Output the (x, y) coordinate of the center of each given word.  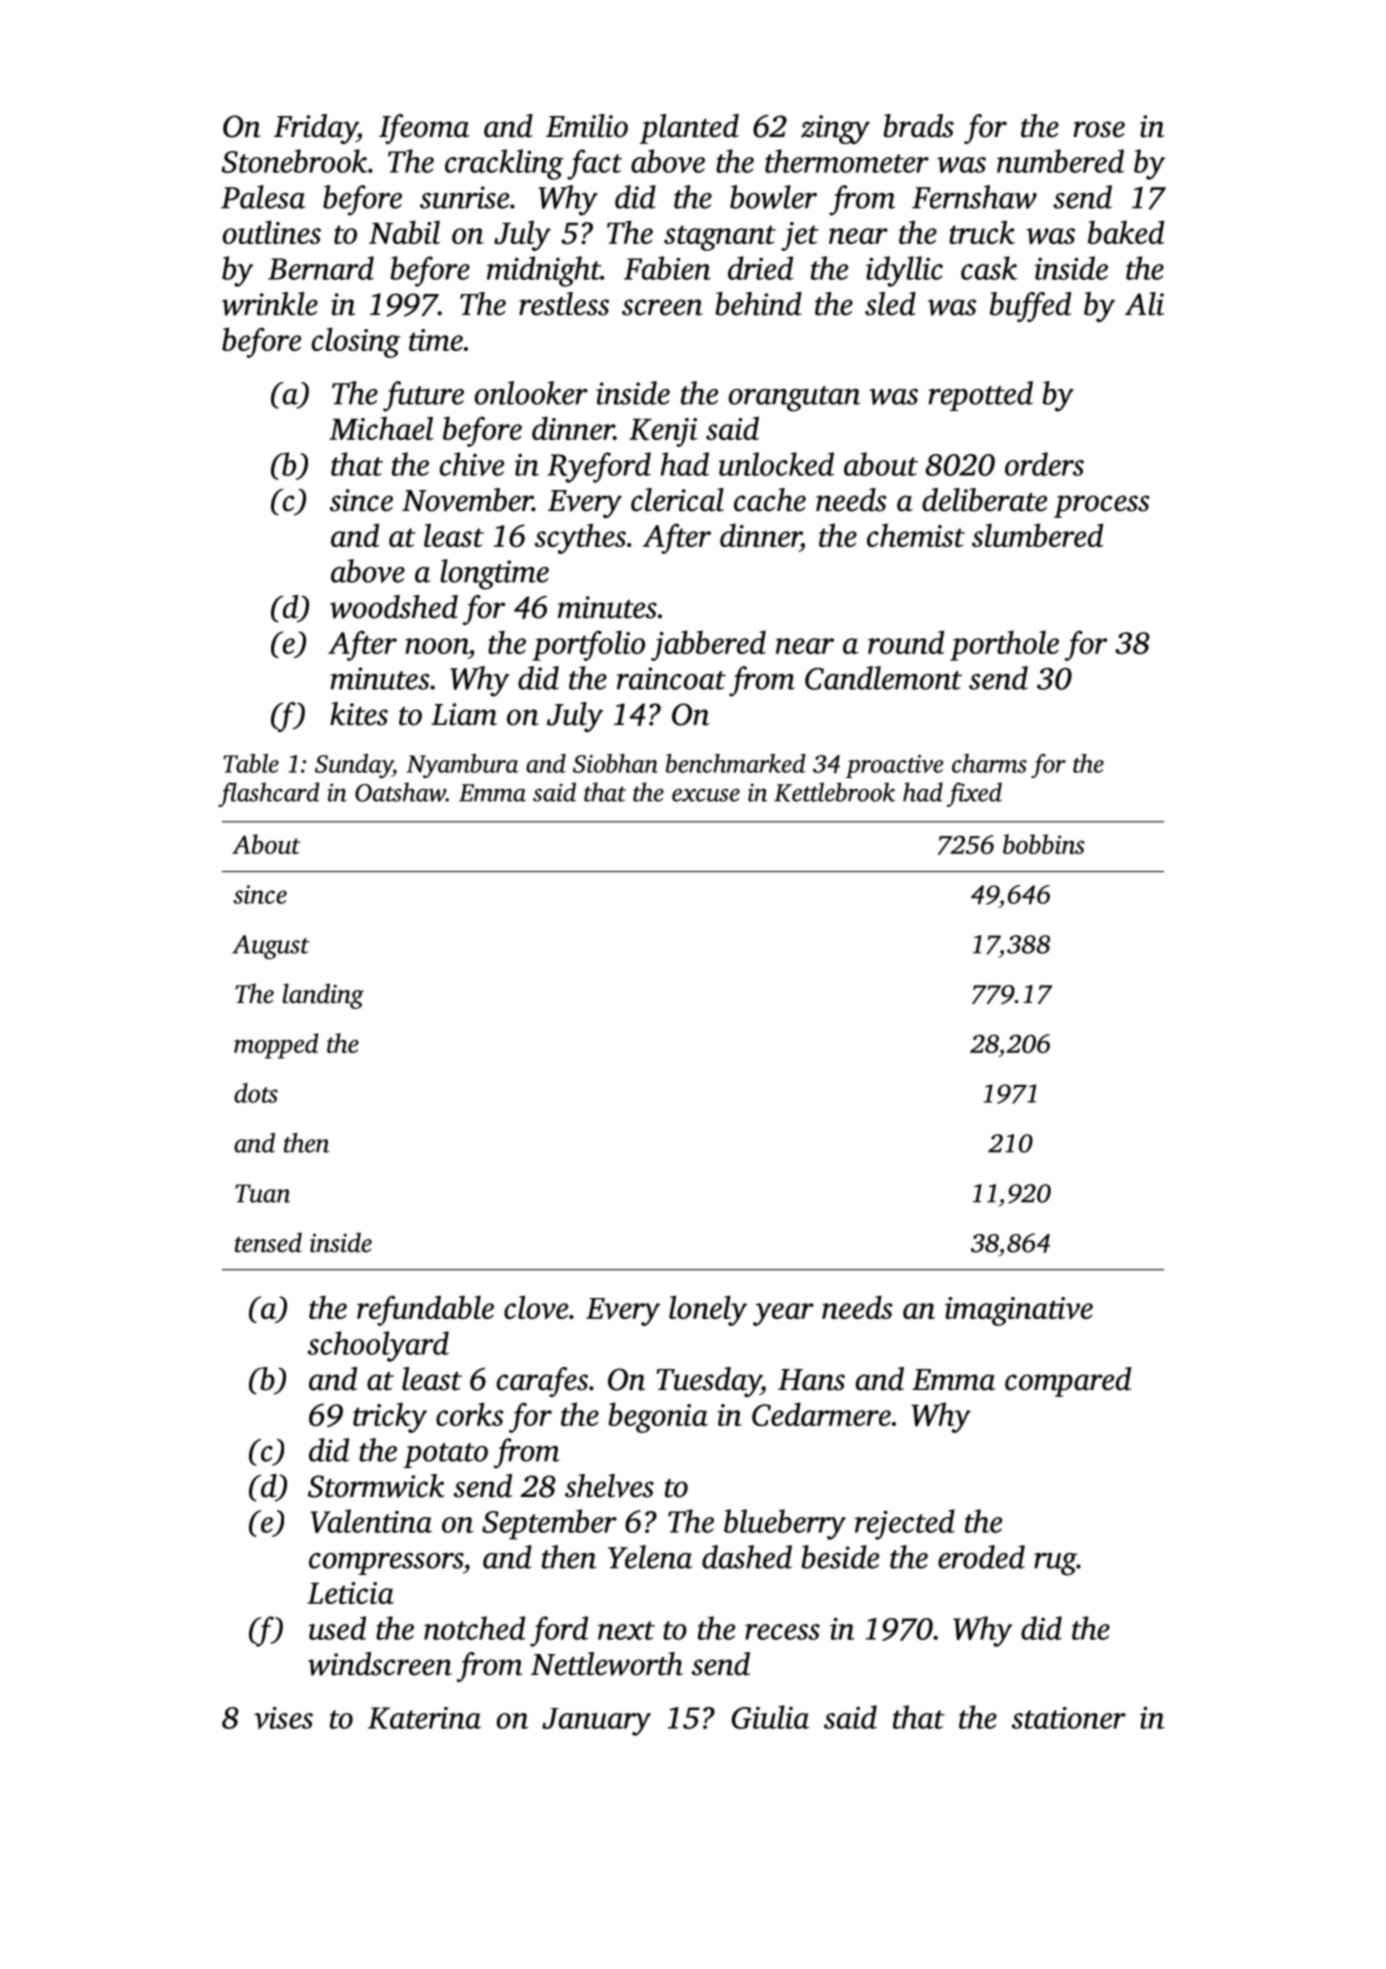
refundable (425, 1310)
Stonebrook (294, 161)
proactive (895, 766)
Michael (381, 428)
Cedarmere (821, 1414)
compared (1068, 1382)
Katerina (424, 1718)
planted (689, 129)
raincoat (671, 678)
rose (1099, 129)
